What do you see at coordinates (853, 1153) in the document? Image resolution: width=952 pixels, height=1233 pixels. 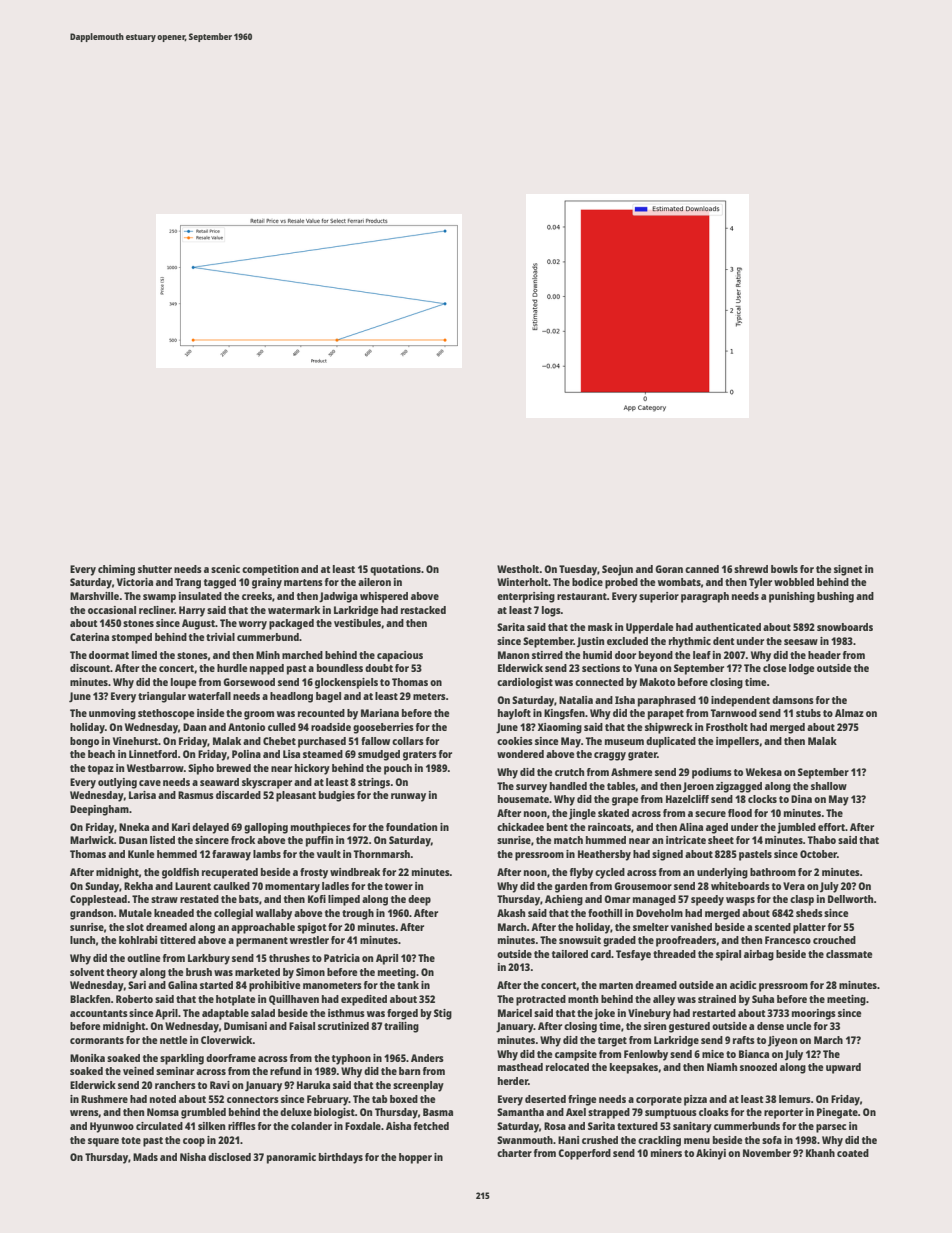 I see `coated` at bounding box center [853, 1153].
